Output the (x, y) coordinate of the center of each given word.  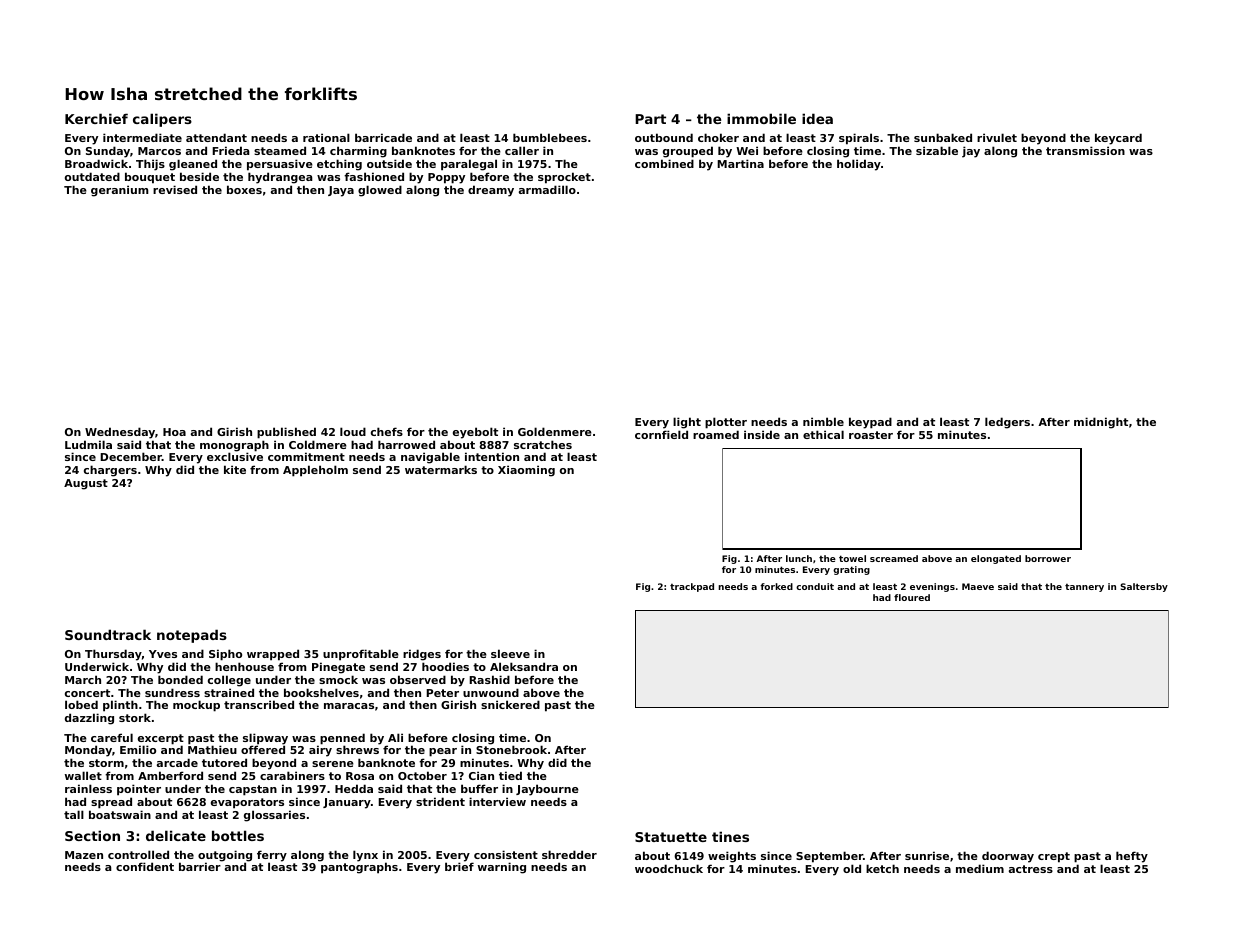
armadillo (547, 189)
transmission (1085, 150)
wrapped (273, 655)
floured (912, 597)
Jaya (341, 191)
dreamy (491, 191)
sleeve (510, 653)
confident (145, 866)
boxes (244, 189)
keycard (1118, 139)
